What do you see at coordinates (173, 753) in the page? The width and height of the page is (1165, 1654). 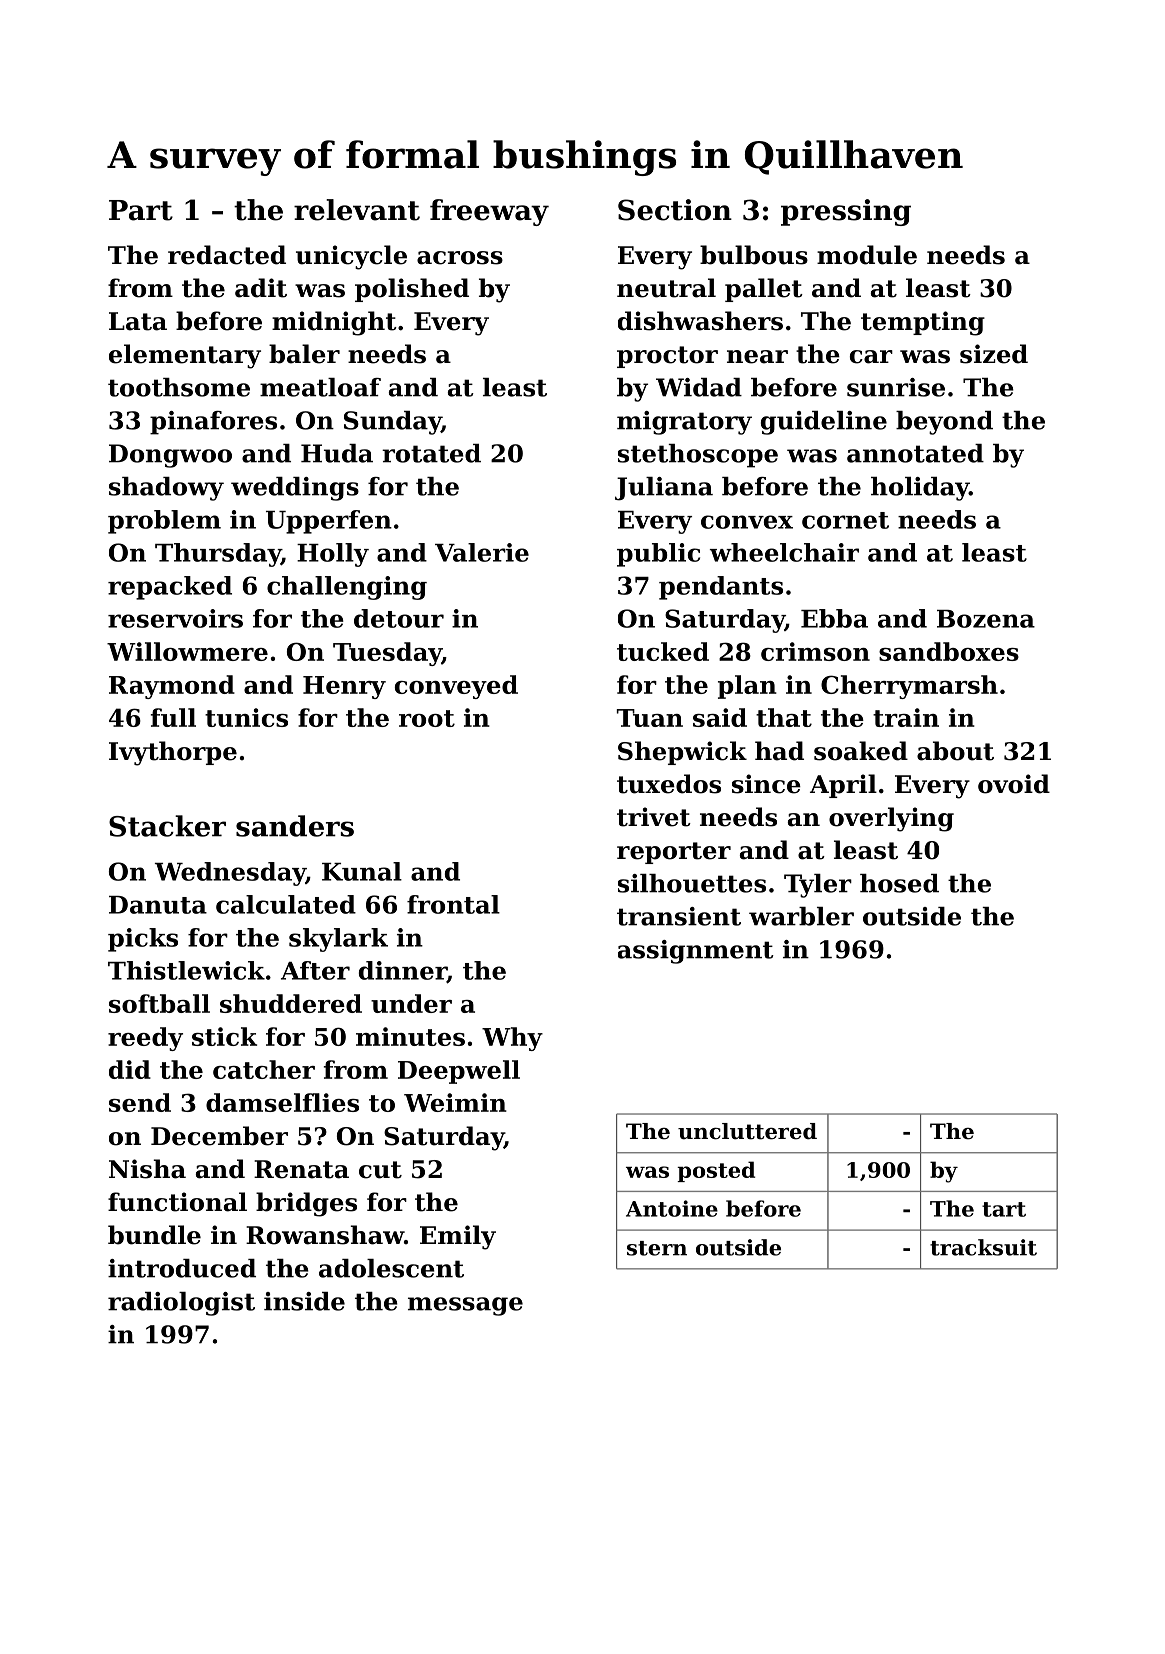 I see `Ivythorpe` at bounding box center [173, 753].
